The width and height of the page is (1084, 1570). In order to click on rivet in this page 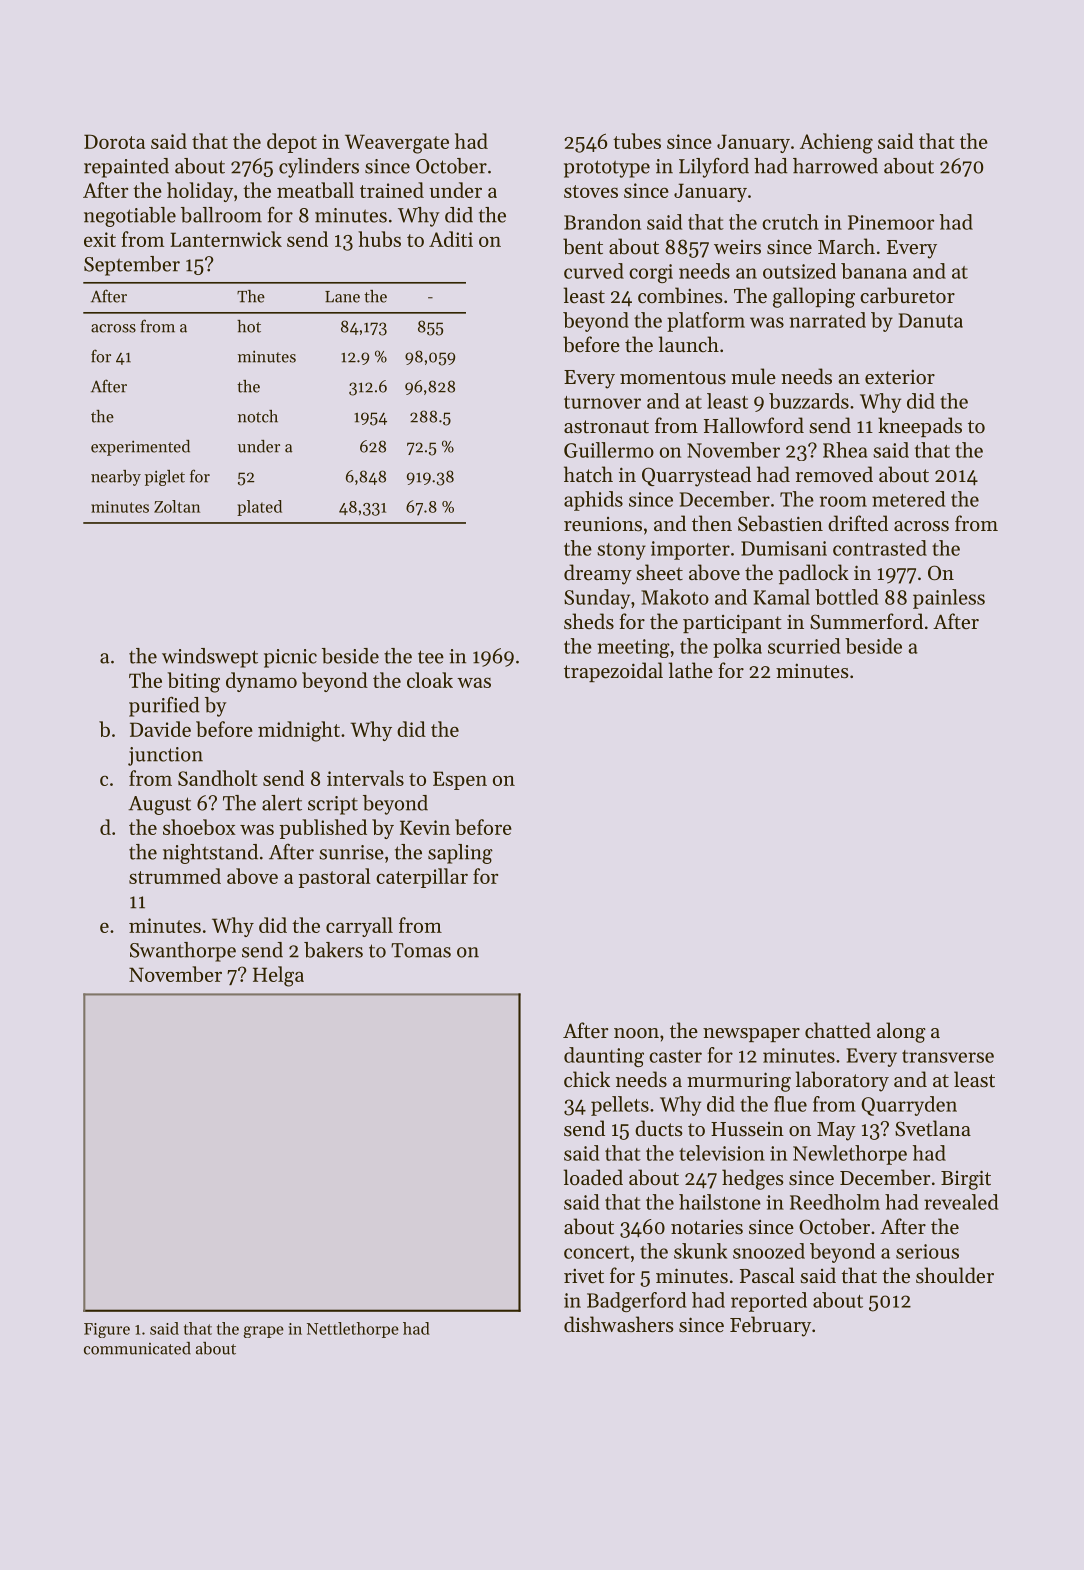, I will do `click(584, 1276)`.
